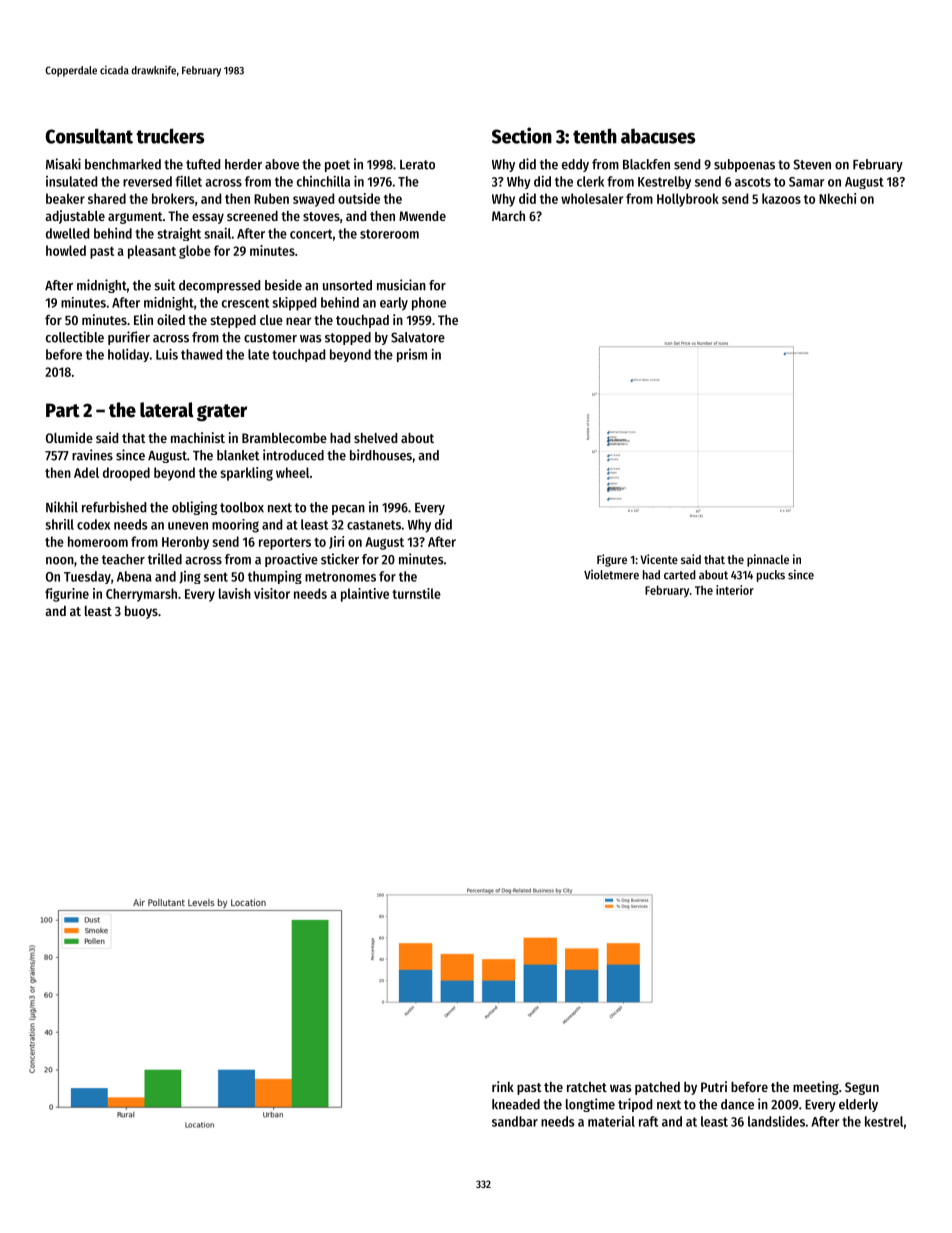 Image resolution: width=952 pixels, height=1233 pixels. Describe the element at coordinates (768, 560) in the screenshot. I see `pinnacle` at that location.
